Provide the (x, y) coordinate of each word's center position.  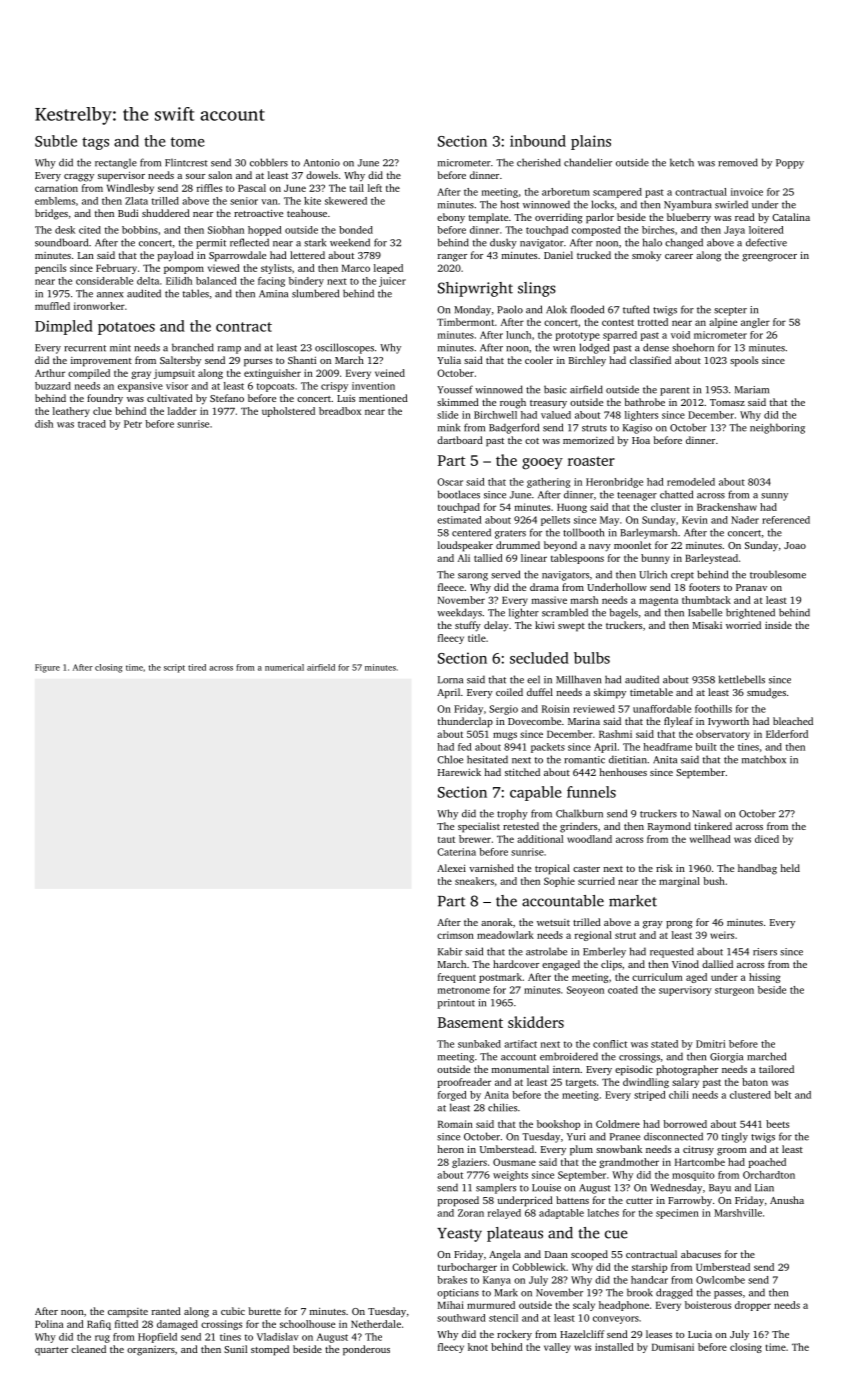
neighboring (777, 428)
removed (738, 162)
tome (188, 142)
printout (456, 1004)
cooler (539, 360)
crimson (455, 935)
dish (44, 424)
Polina (49, 1324)
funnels (591, 792)
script (174, 668)
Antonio (322, 163)
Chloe (450, 759)
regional (593, 936)
